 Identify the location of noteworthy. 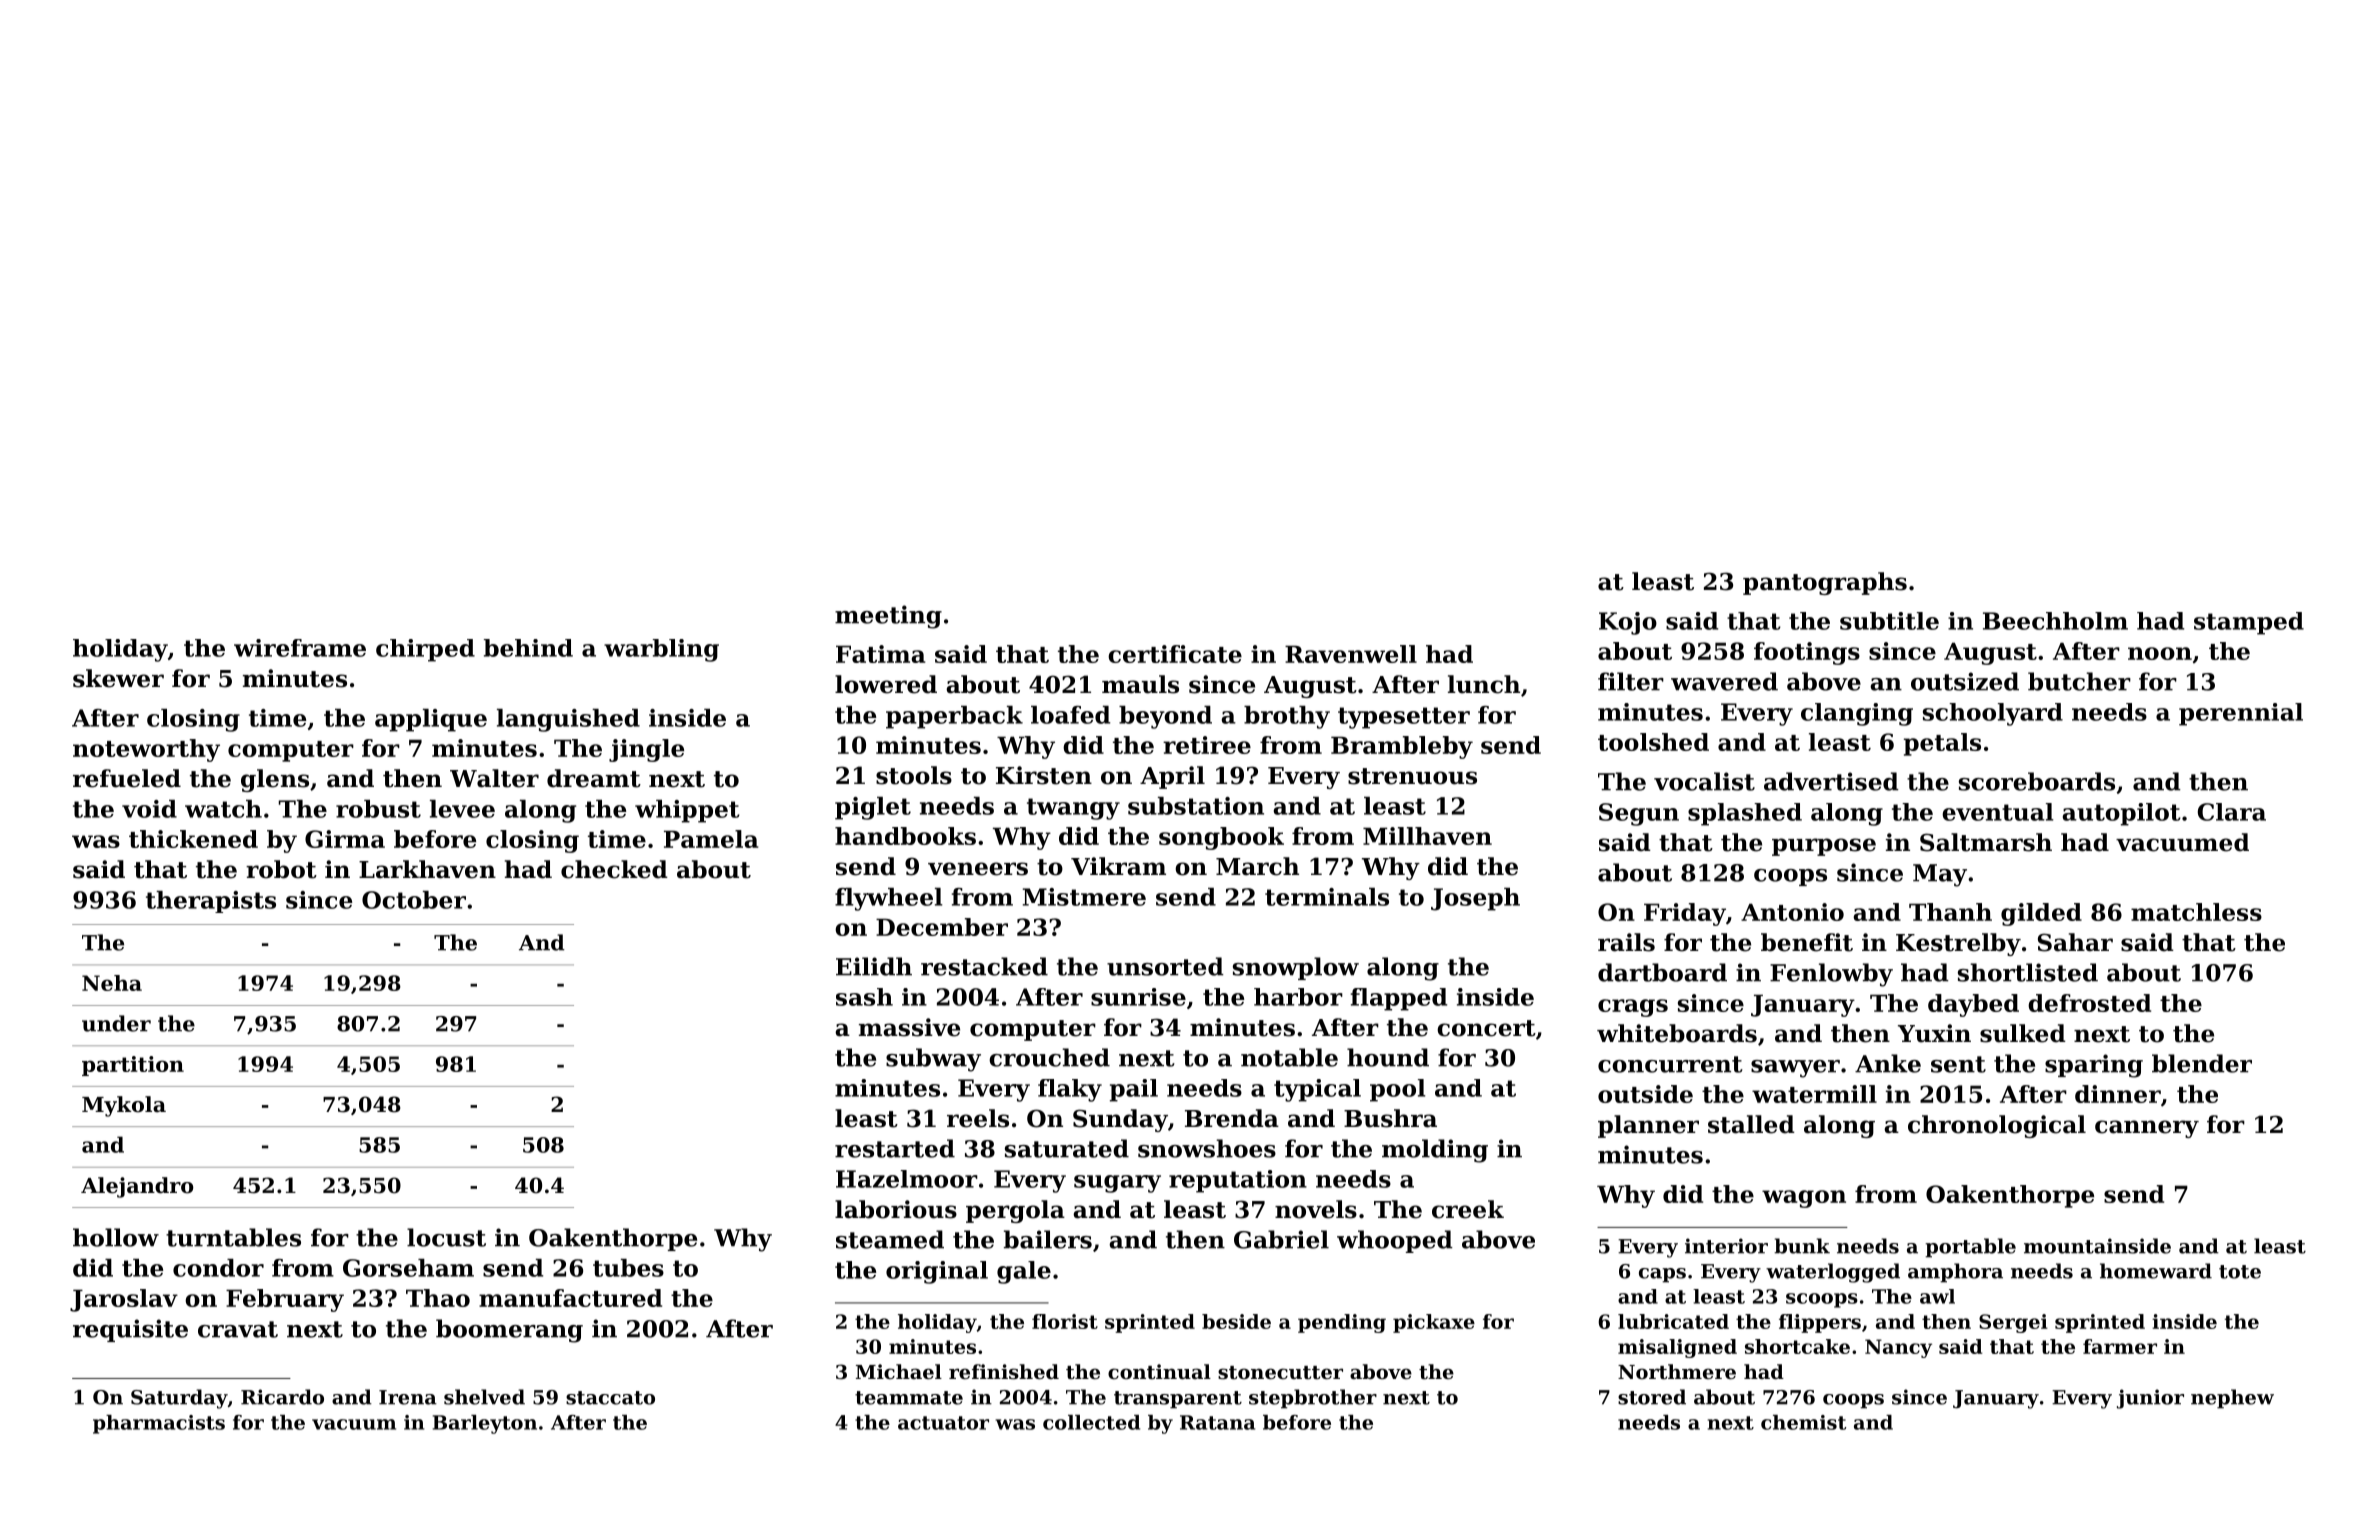
(146, 750).
